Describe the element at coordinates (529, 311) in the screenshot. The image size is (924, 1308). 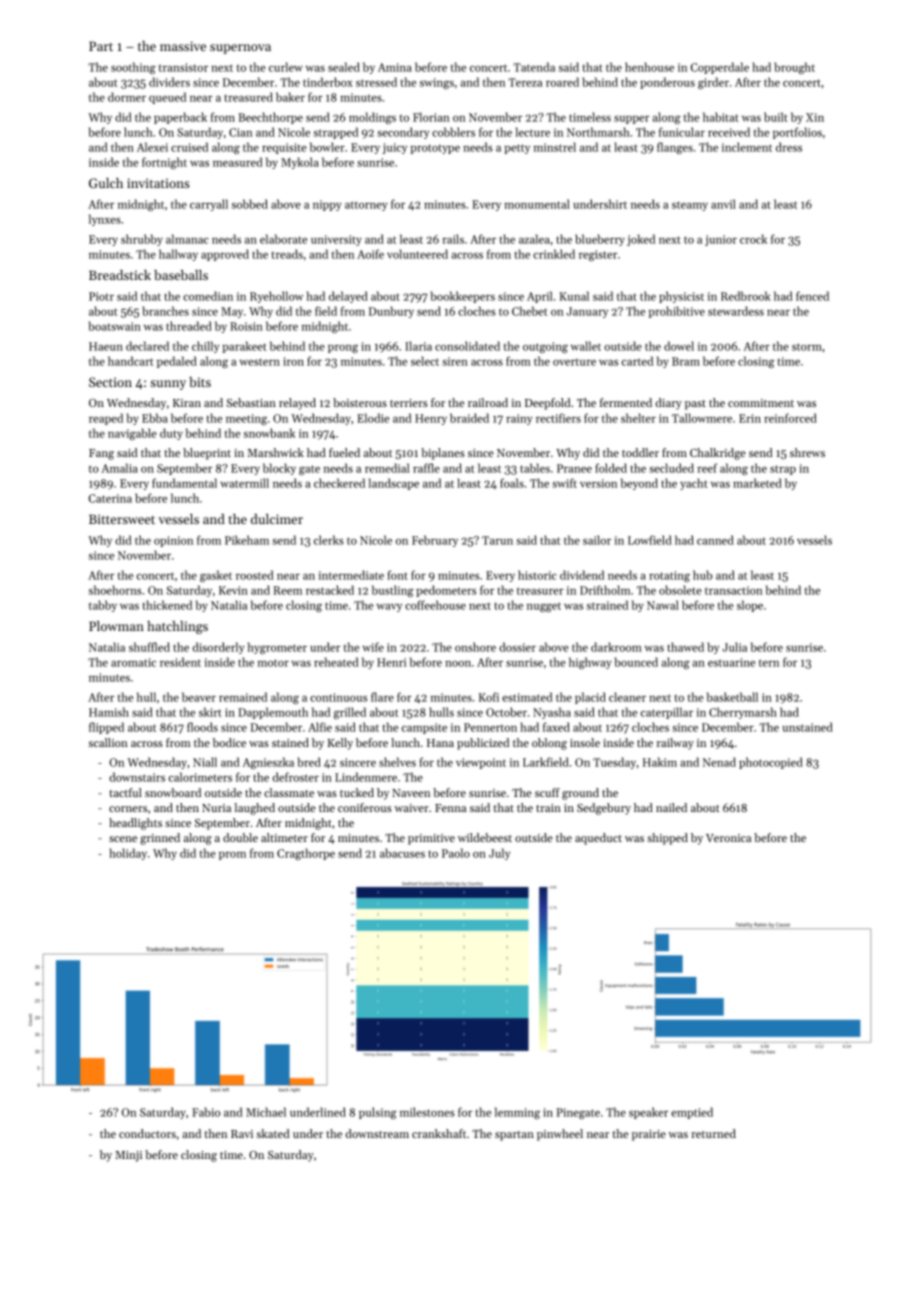
I see `Chebet` at that location.
